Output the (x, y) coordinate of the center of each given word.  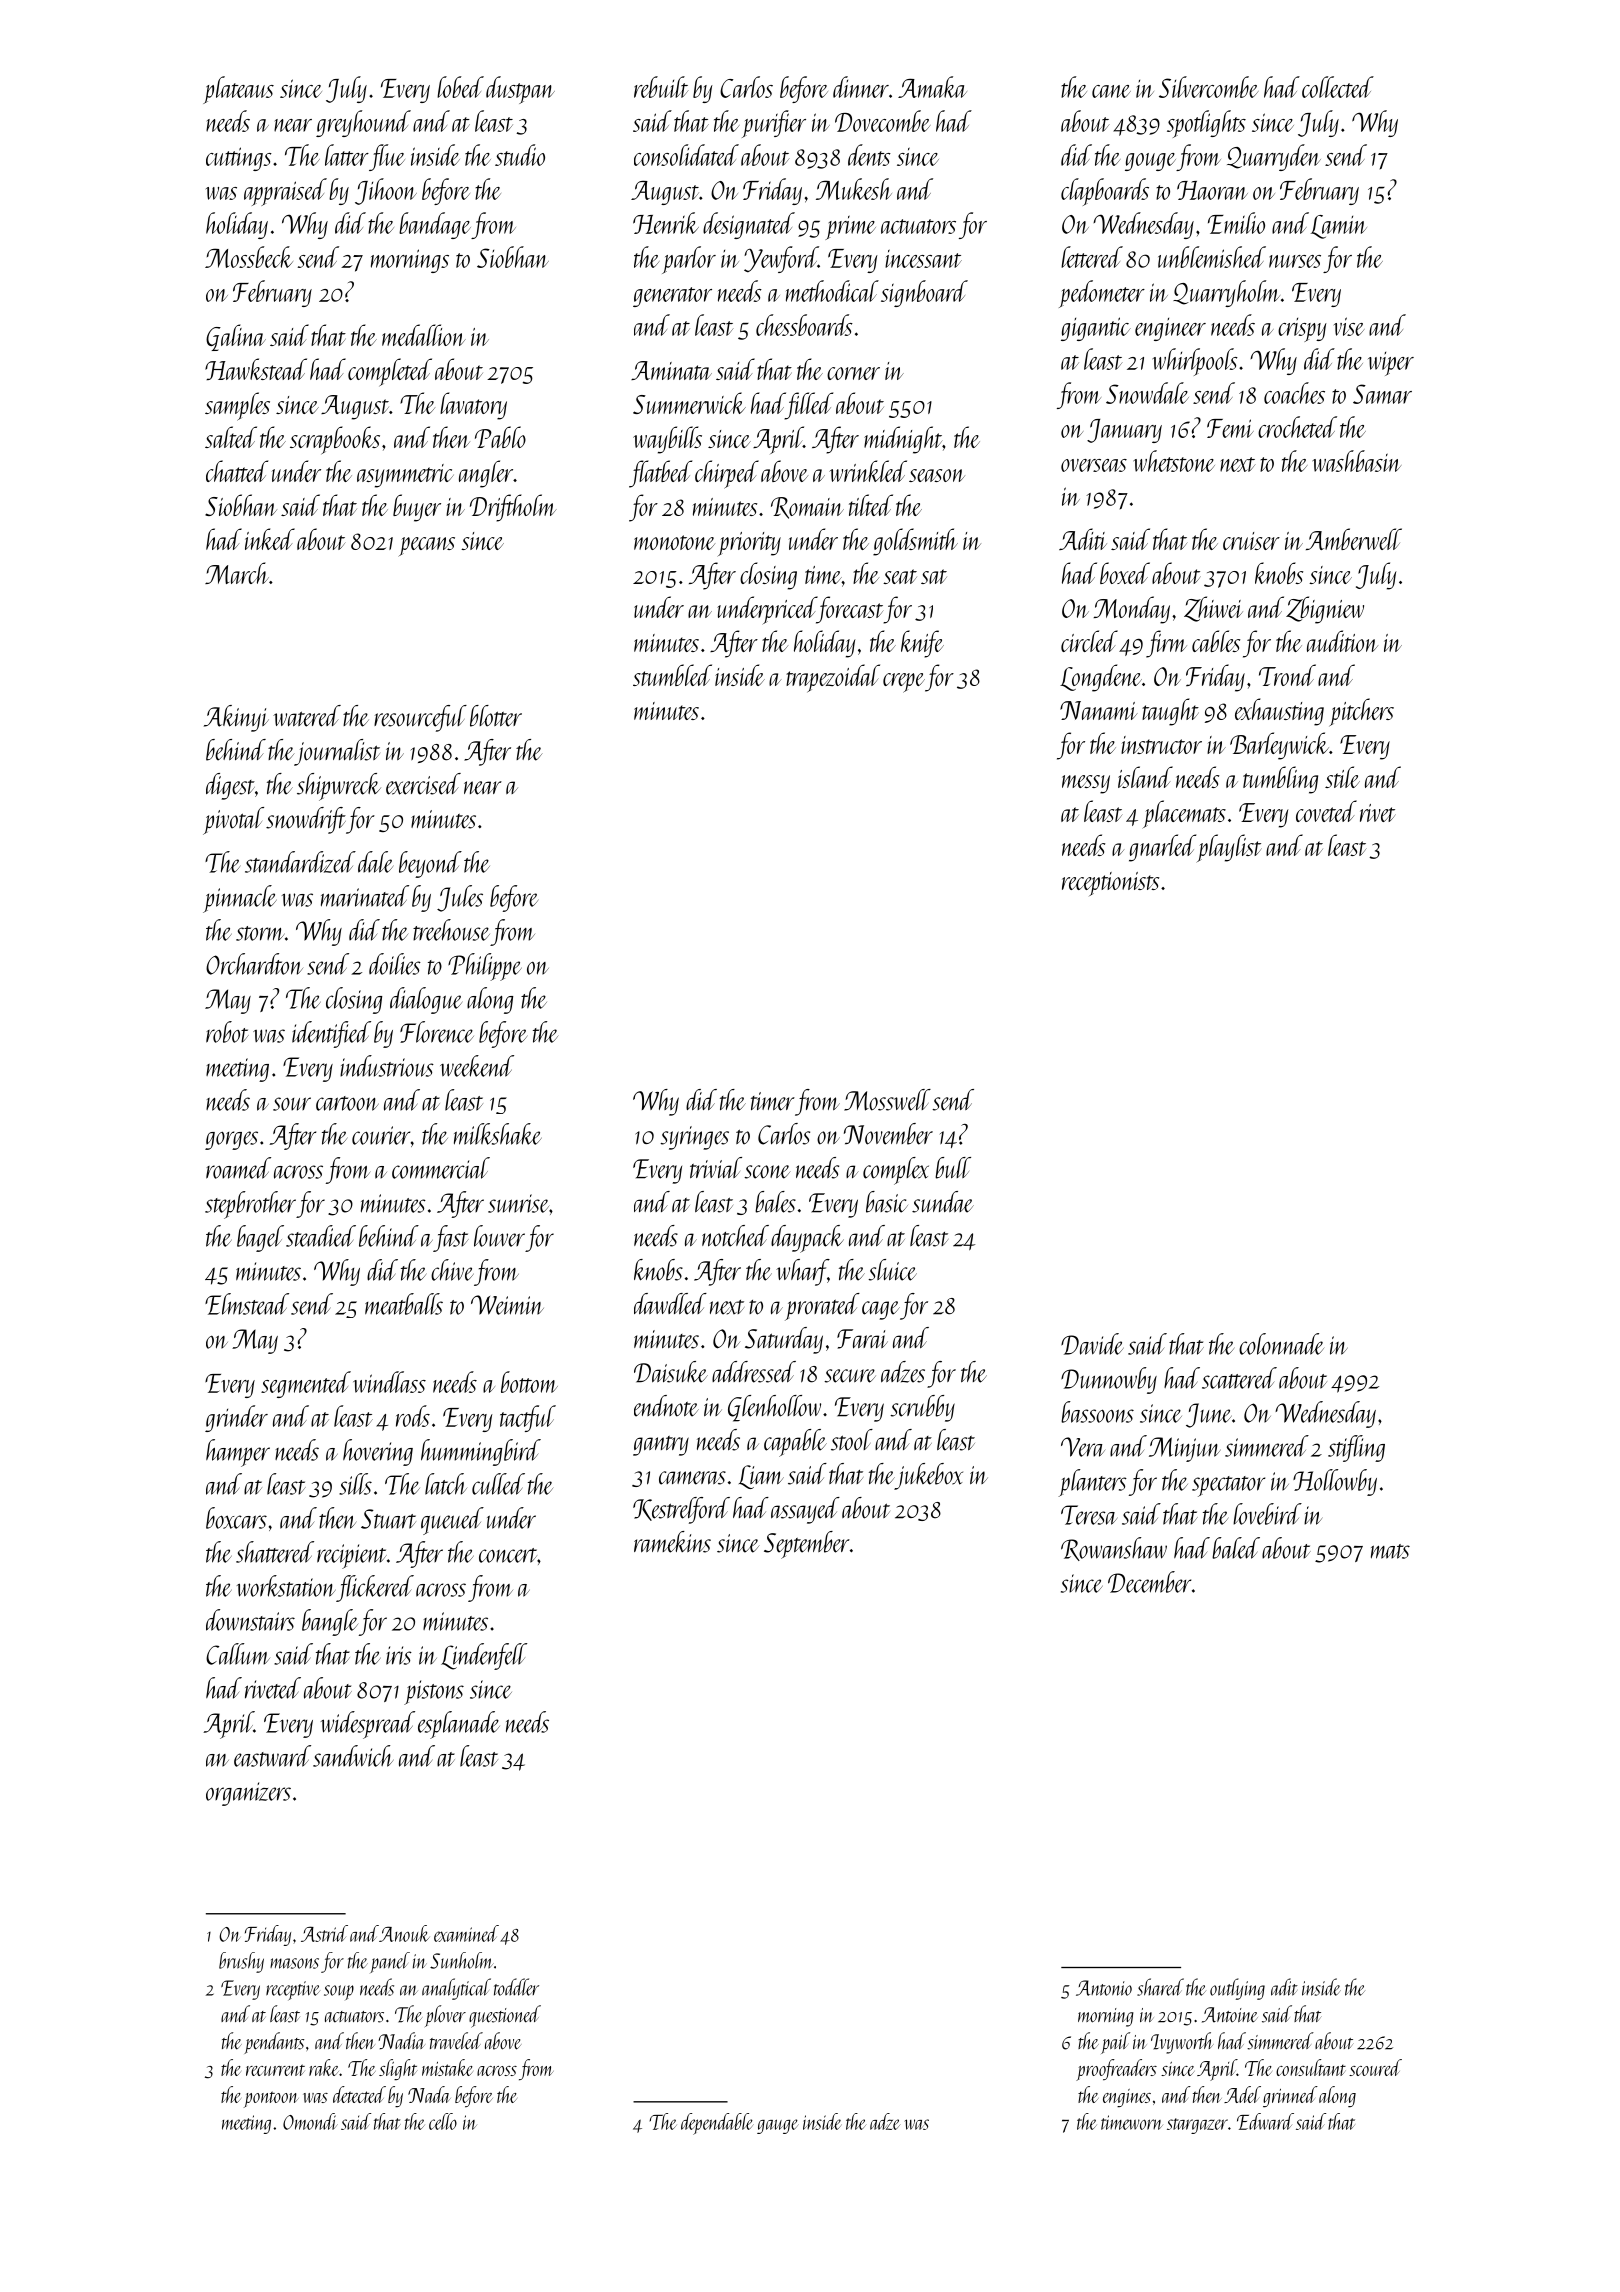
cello (443, 2121)
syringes (694, 1138)
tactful (528, 1418)
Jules (460, 898)
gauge (778, 2126)
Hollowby (1335, 1482)
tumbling (1280, 780)
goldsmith (915, 542)
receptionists (1110, 884)
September (807, 1545)
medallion (424, 335)
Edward (1265, 2121)
